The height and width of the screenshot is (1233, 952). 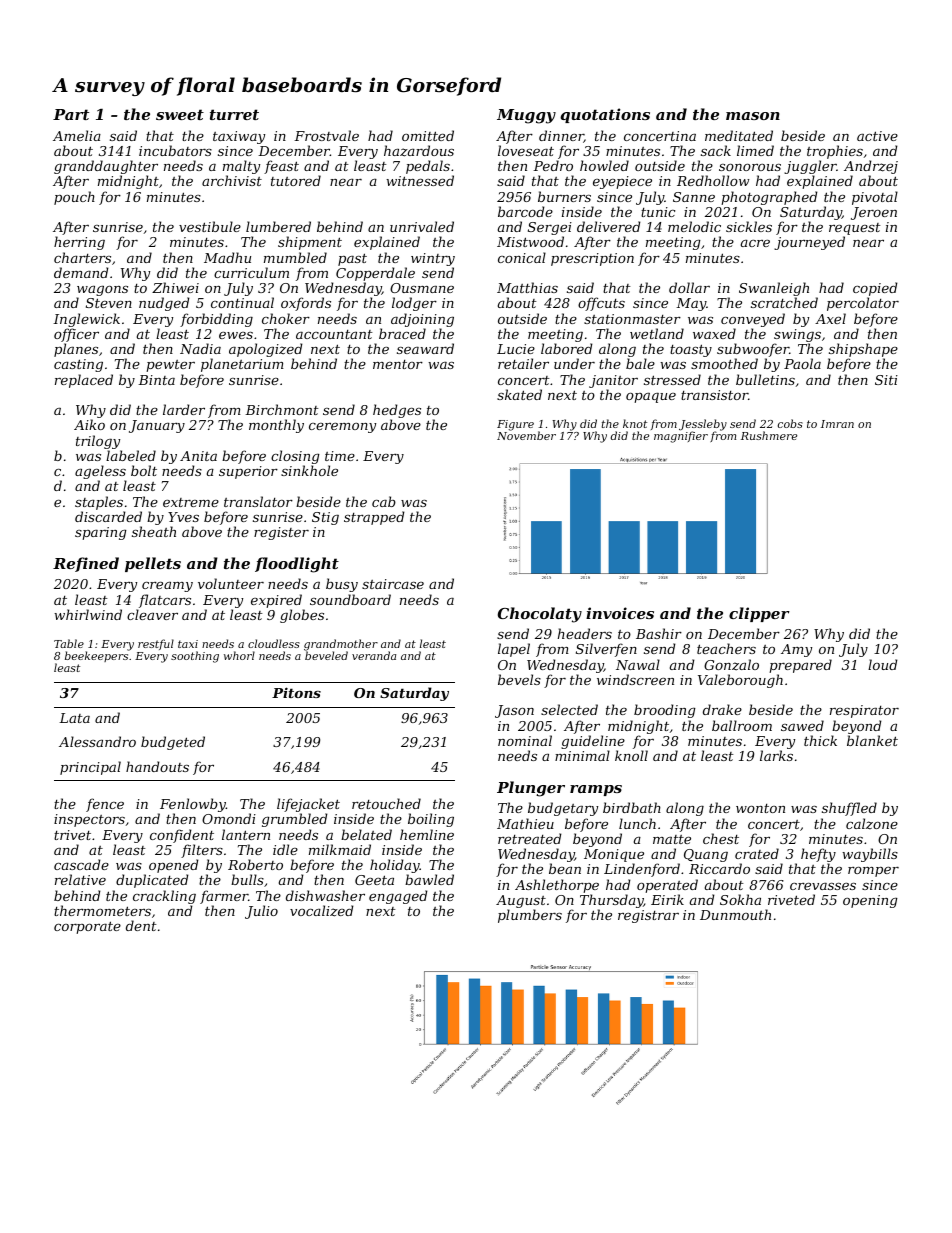 I want to click on cab, so click(x=384, y=501).
